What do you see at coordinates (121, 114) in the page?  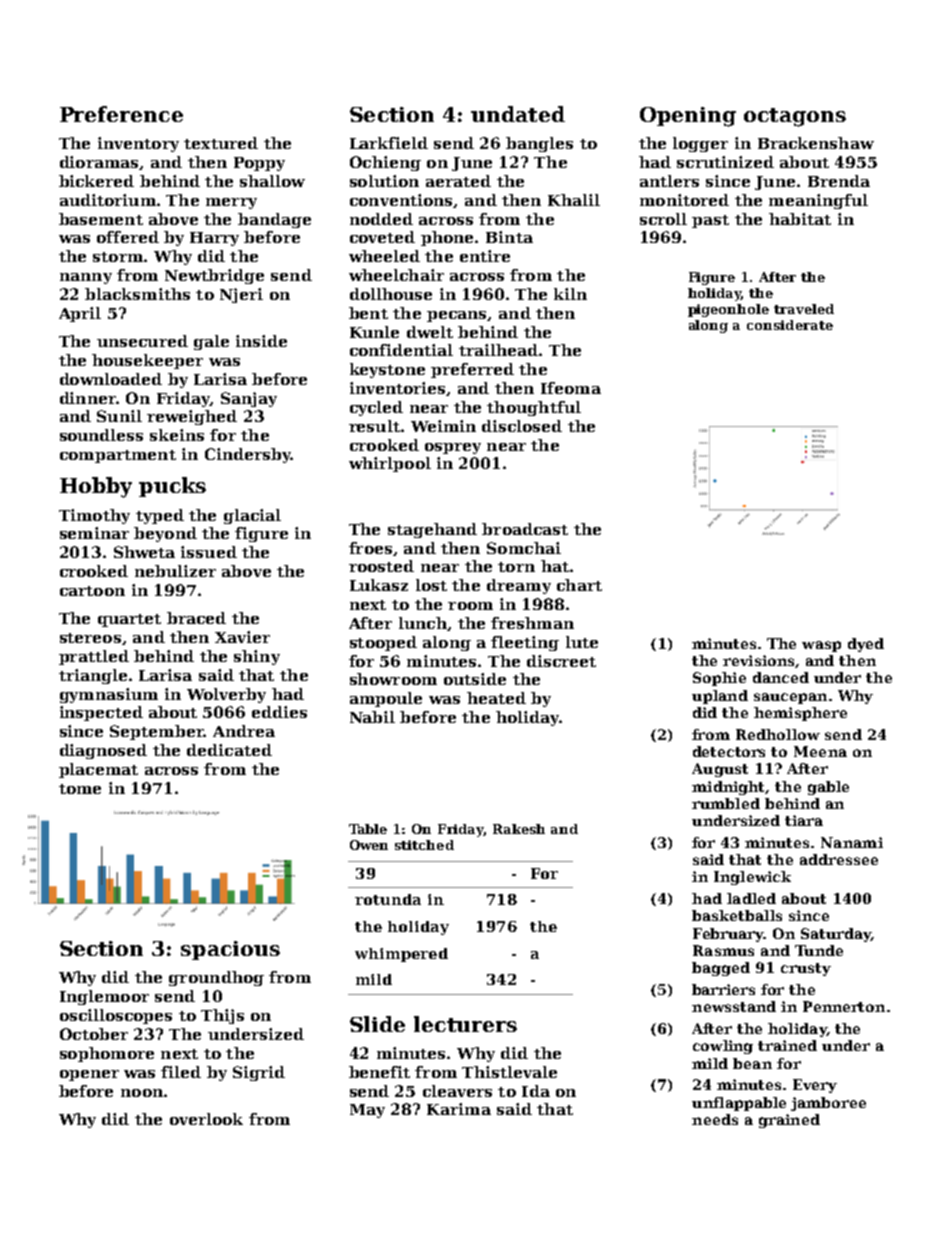 I see `Preference` at bounding box center [121, 114].
